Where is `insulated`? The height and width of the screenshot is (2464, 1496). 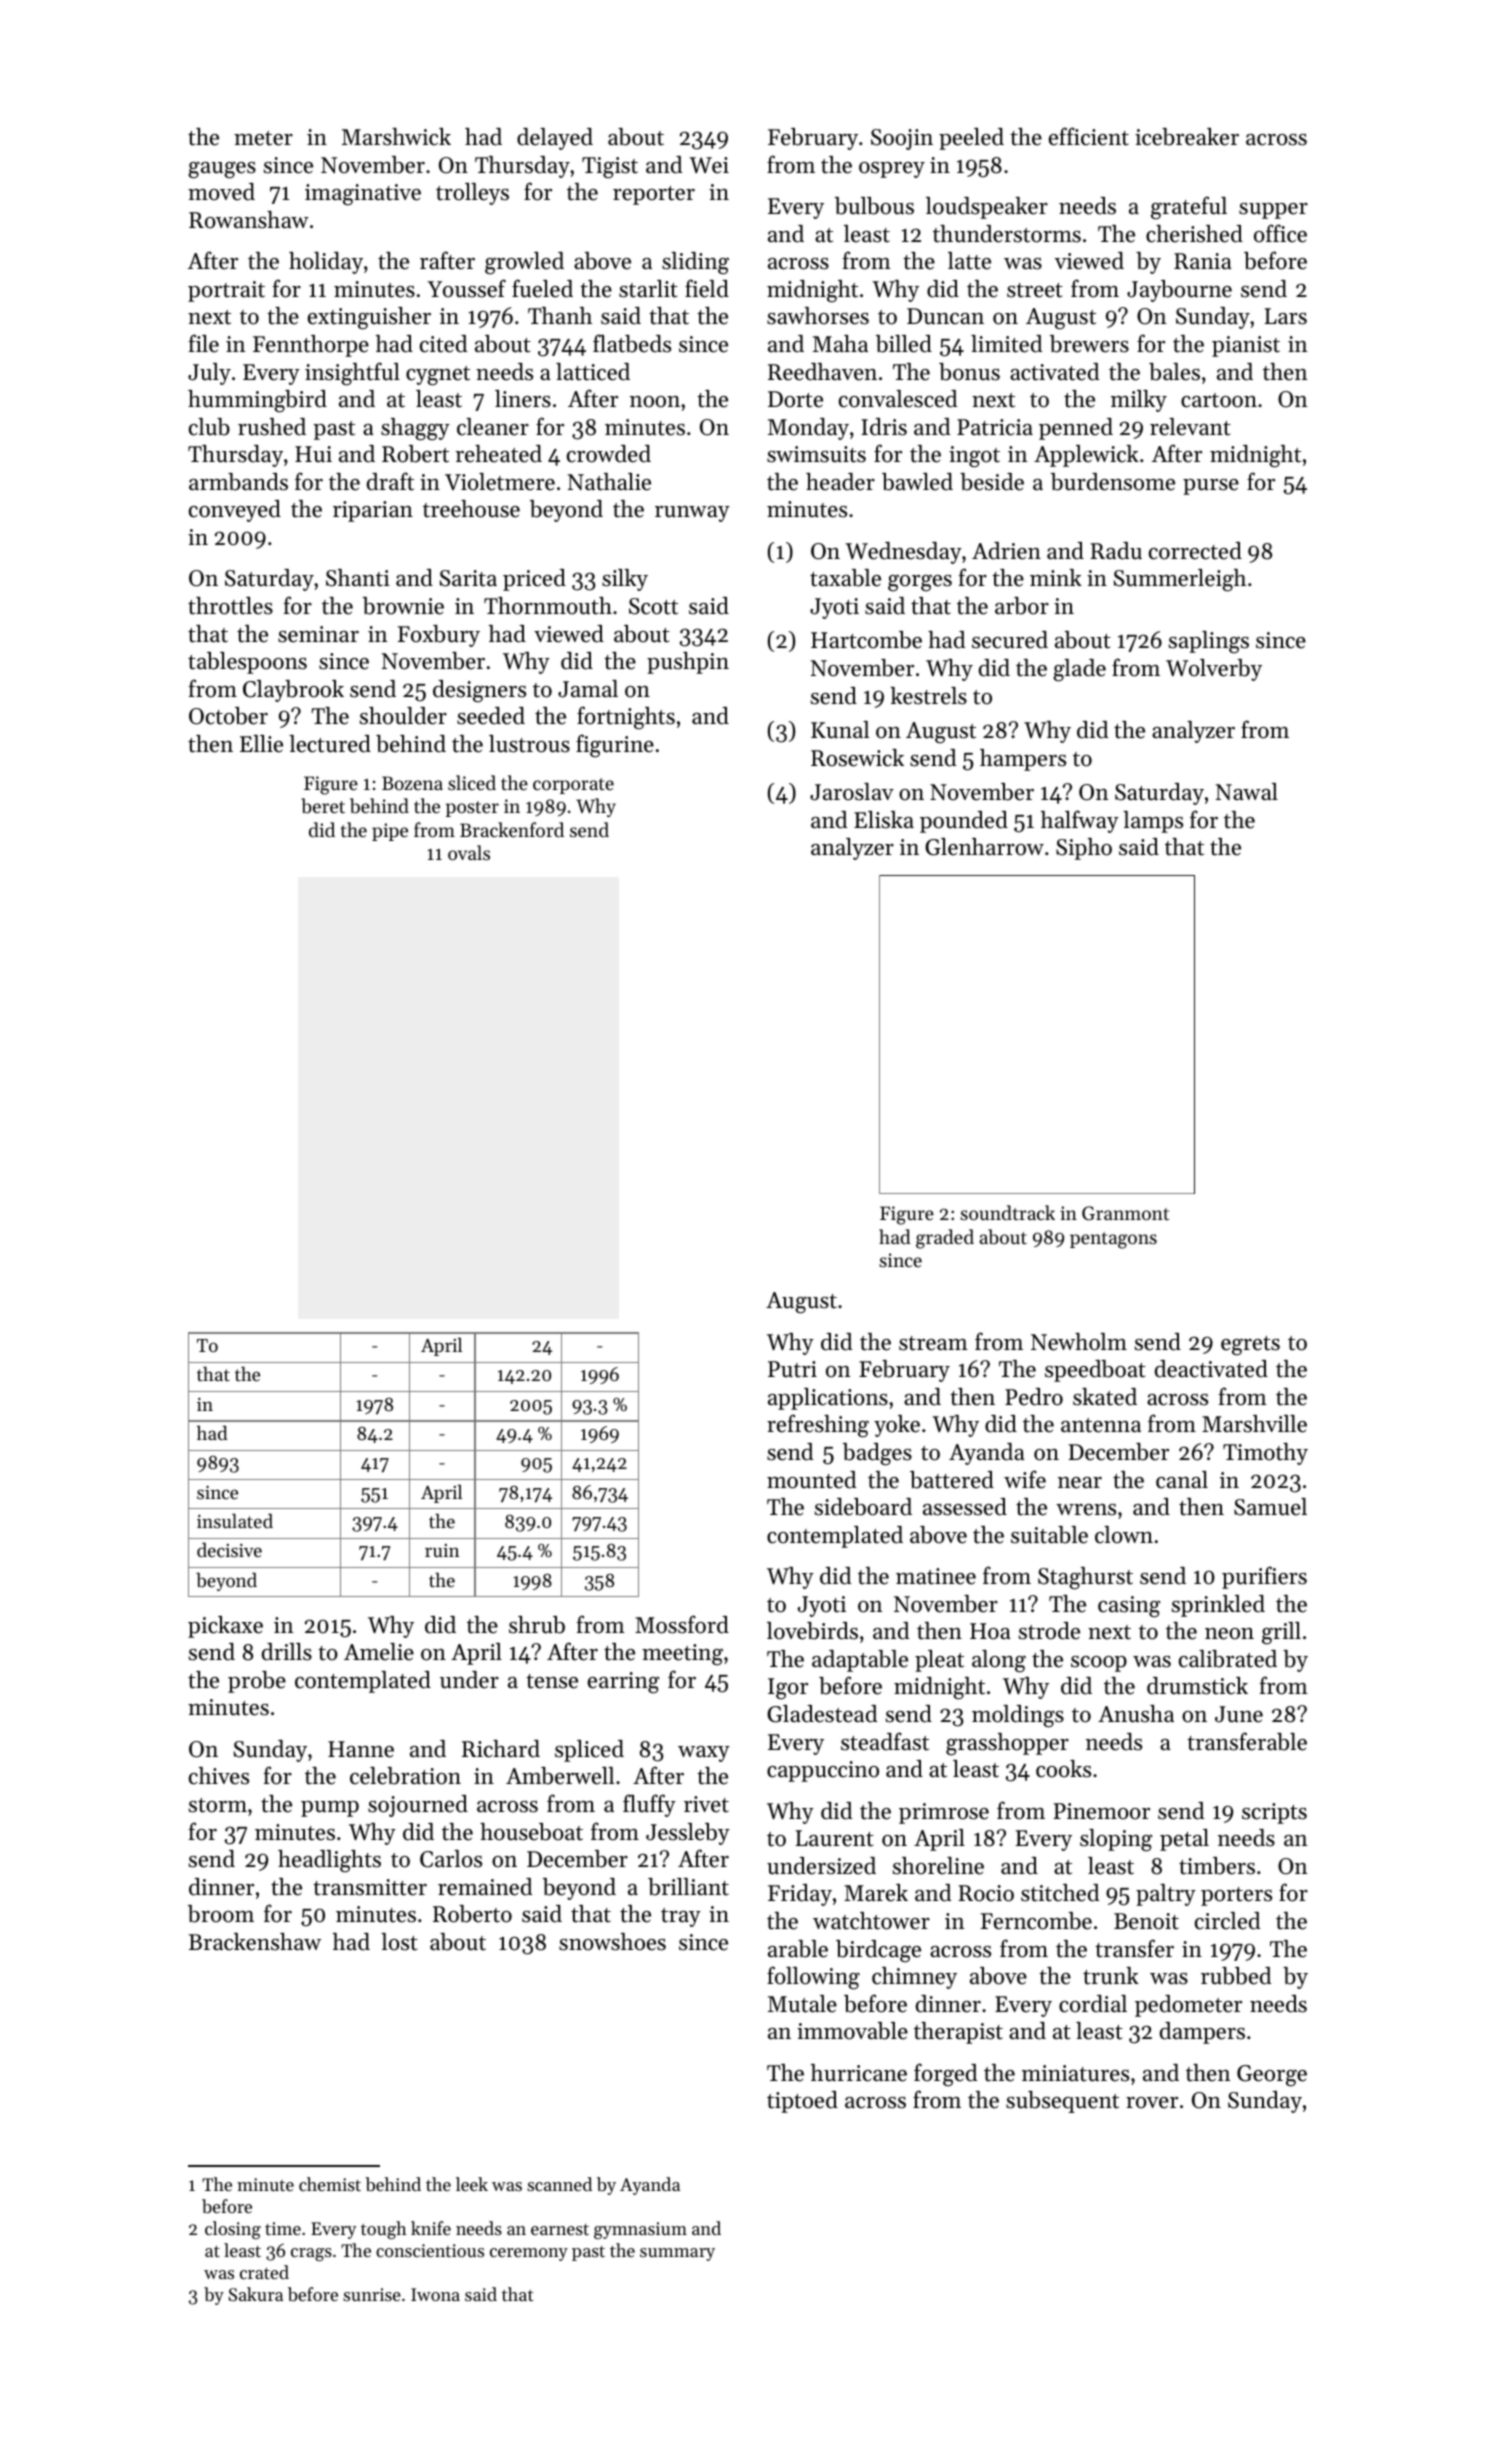
insulated is located at coordinates (235, 1520).
